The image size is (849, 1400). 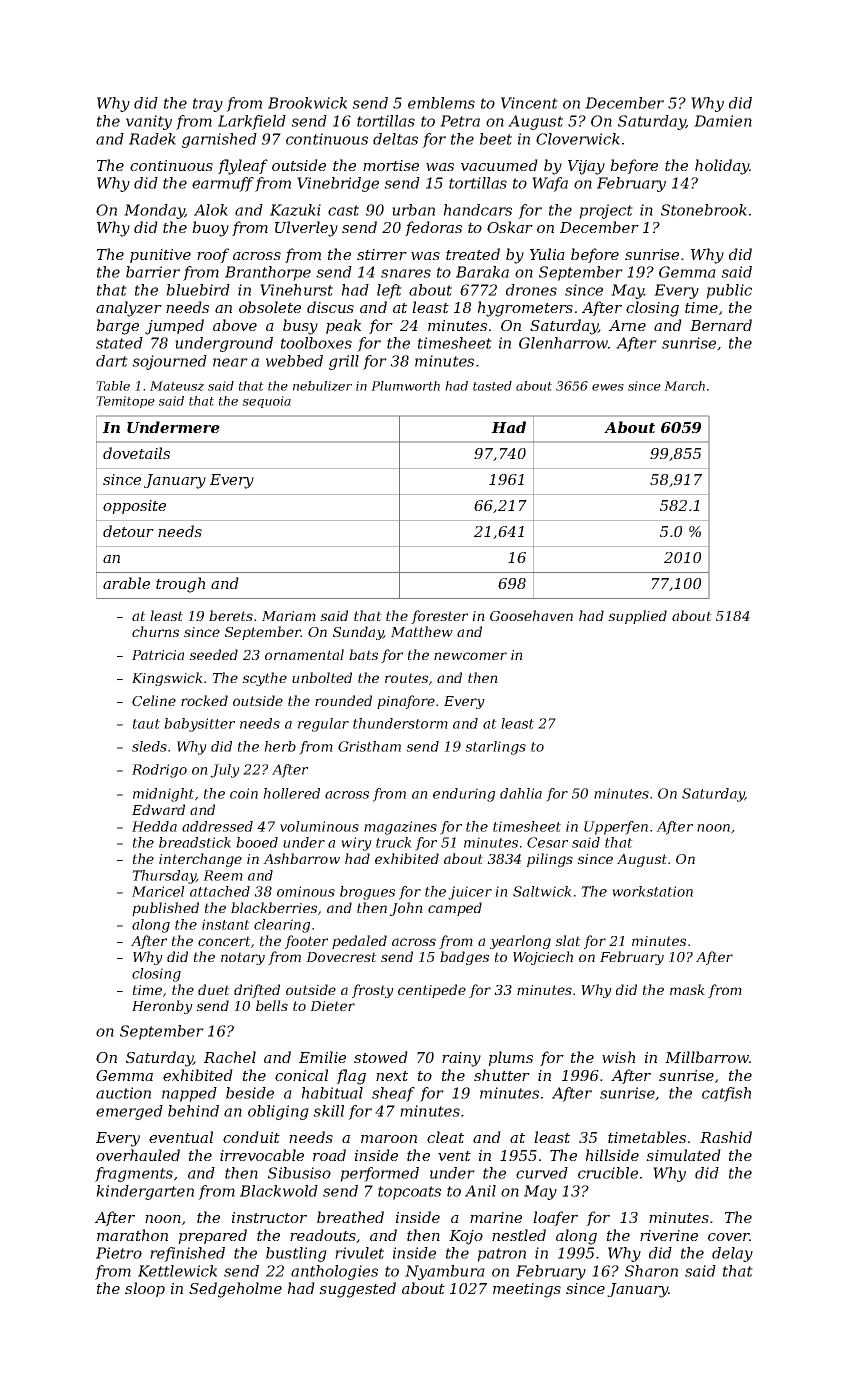 I want to click on tasted, so click(x=492, y=386).
